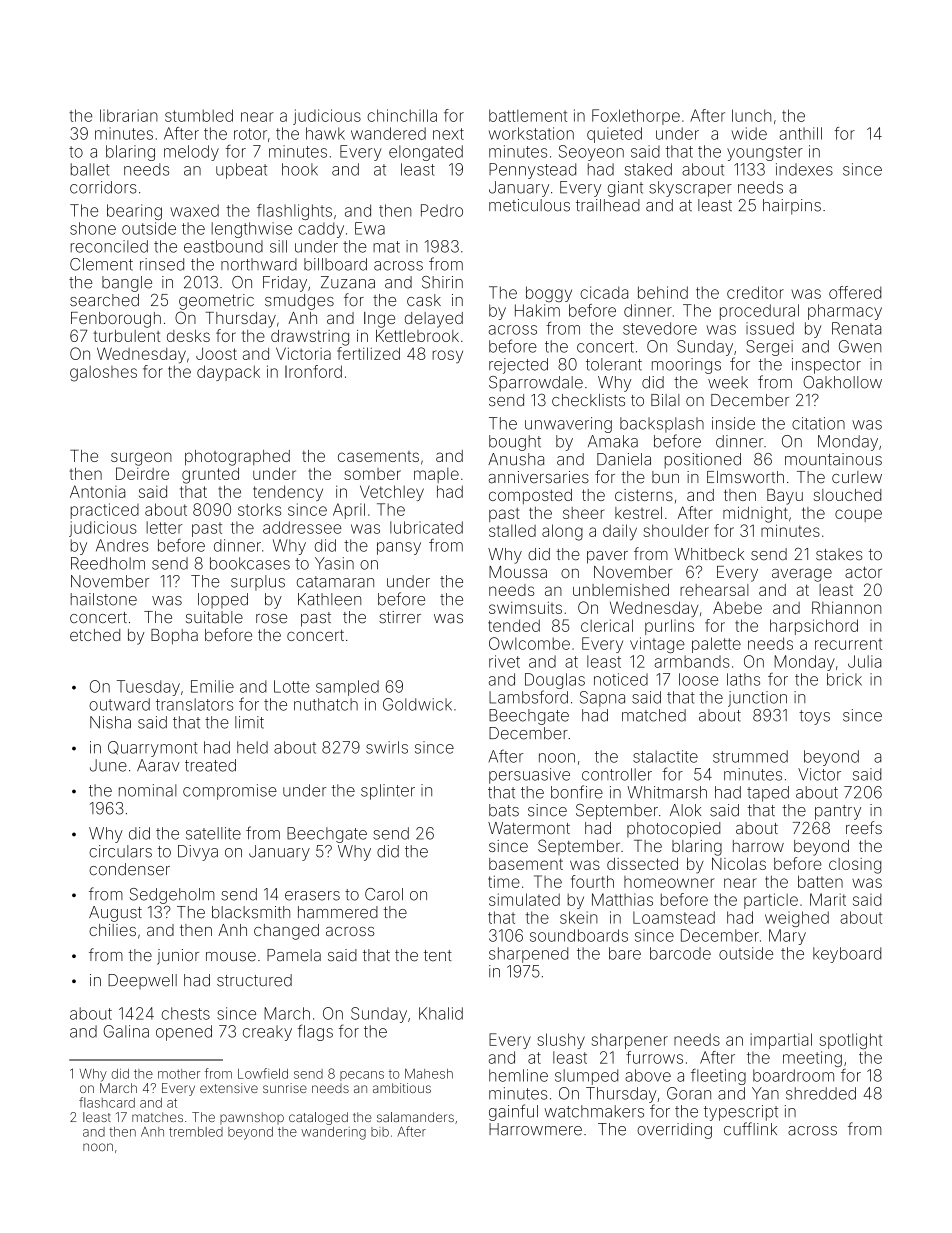 This screenshot has width=952, height=1233. I want to click on taped, so click(768, 794).
